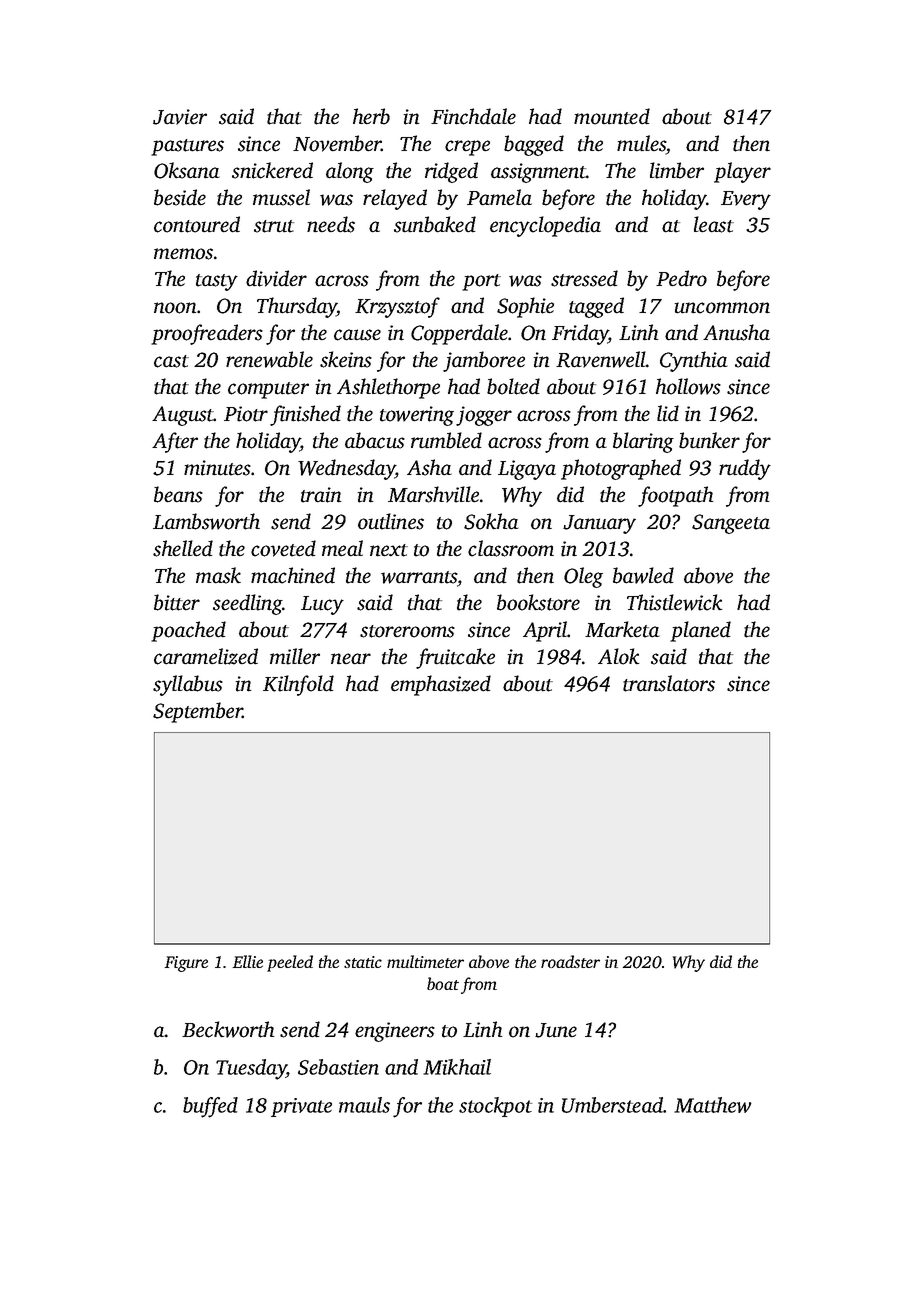 The height and width of the document is (1311, 924). I want to click on translators, so click(669, 683).
